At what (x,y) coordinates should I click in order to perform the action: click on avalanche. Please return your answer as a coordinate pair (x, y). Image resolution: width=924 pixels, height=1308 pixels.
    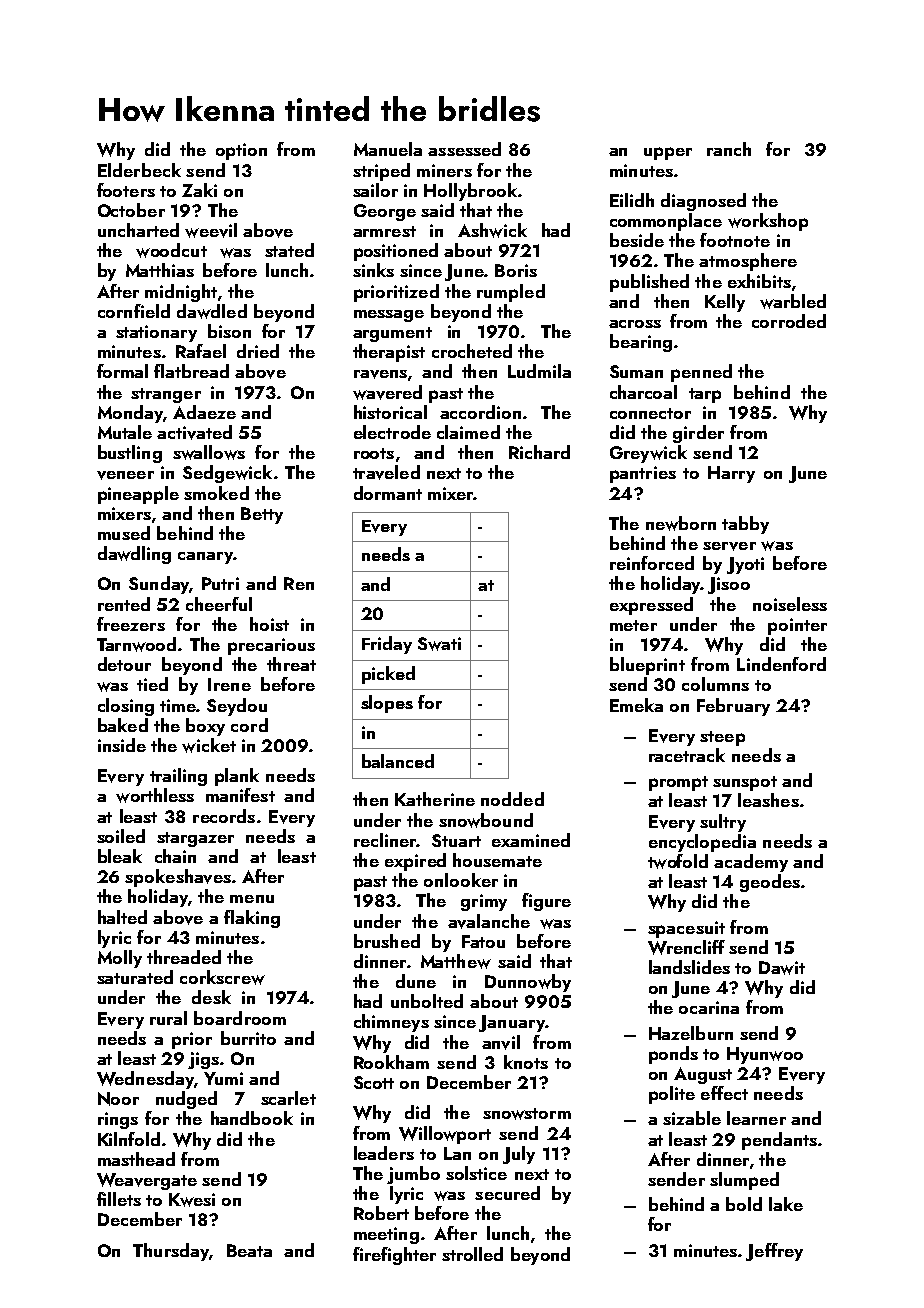
    Looking at the image, I should click on (489, 921).
